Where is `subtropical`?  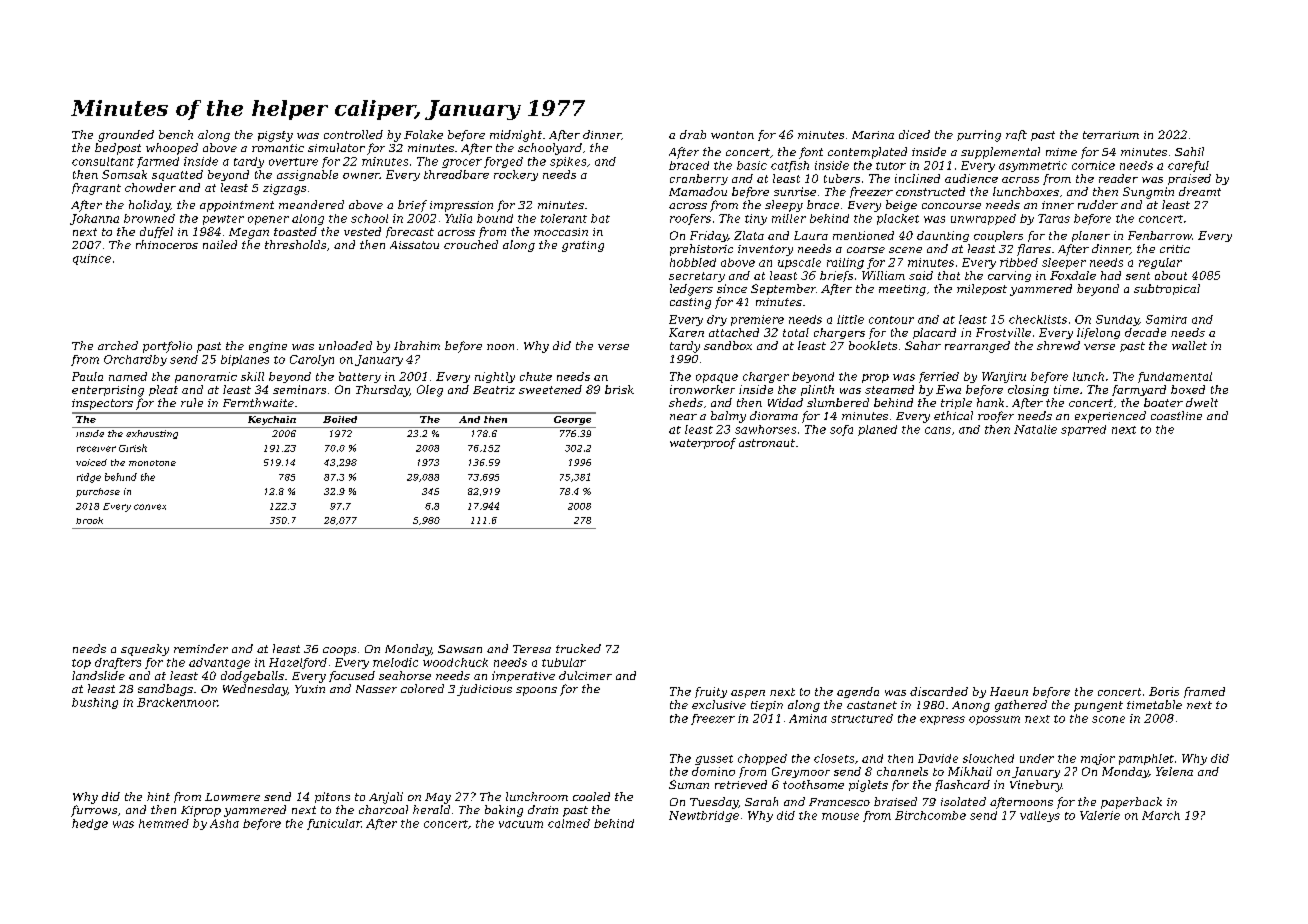 subtropical is located at coordinates (1167, 289).
